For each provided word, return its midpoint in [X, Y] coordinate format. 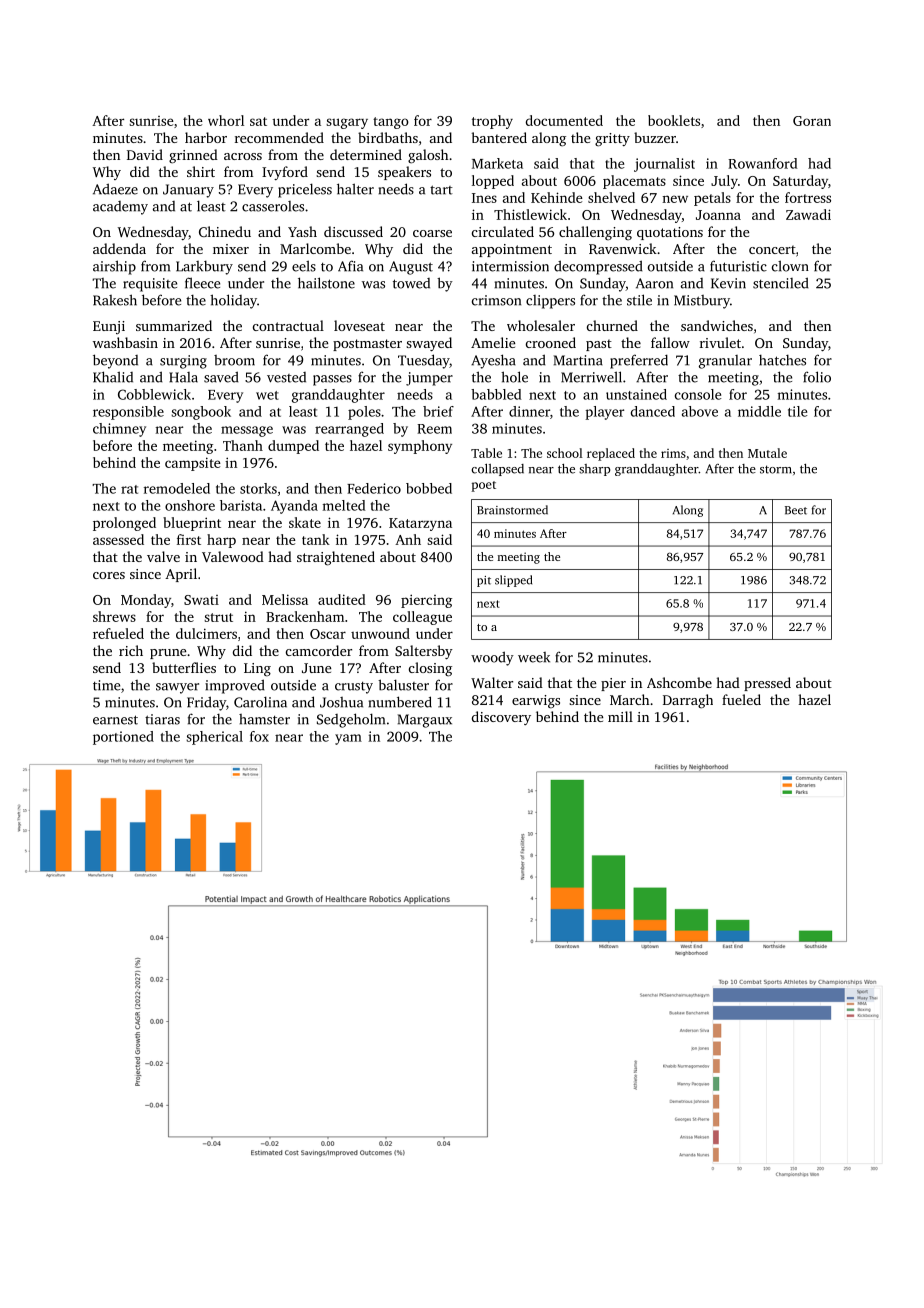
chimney [119, 430]
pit [484, 581]
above [700, 411]
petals [712, 199]
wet [267, 395]
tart [441, 190]
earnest [115, 720]
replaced [611, 454]
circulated [503, 231]
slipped [513, 581]
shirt [201, 171]
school [565, 453]
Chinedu [225, 231]
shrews [114, 616]
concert [772, 249]
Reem [434, 429]
